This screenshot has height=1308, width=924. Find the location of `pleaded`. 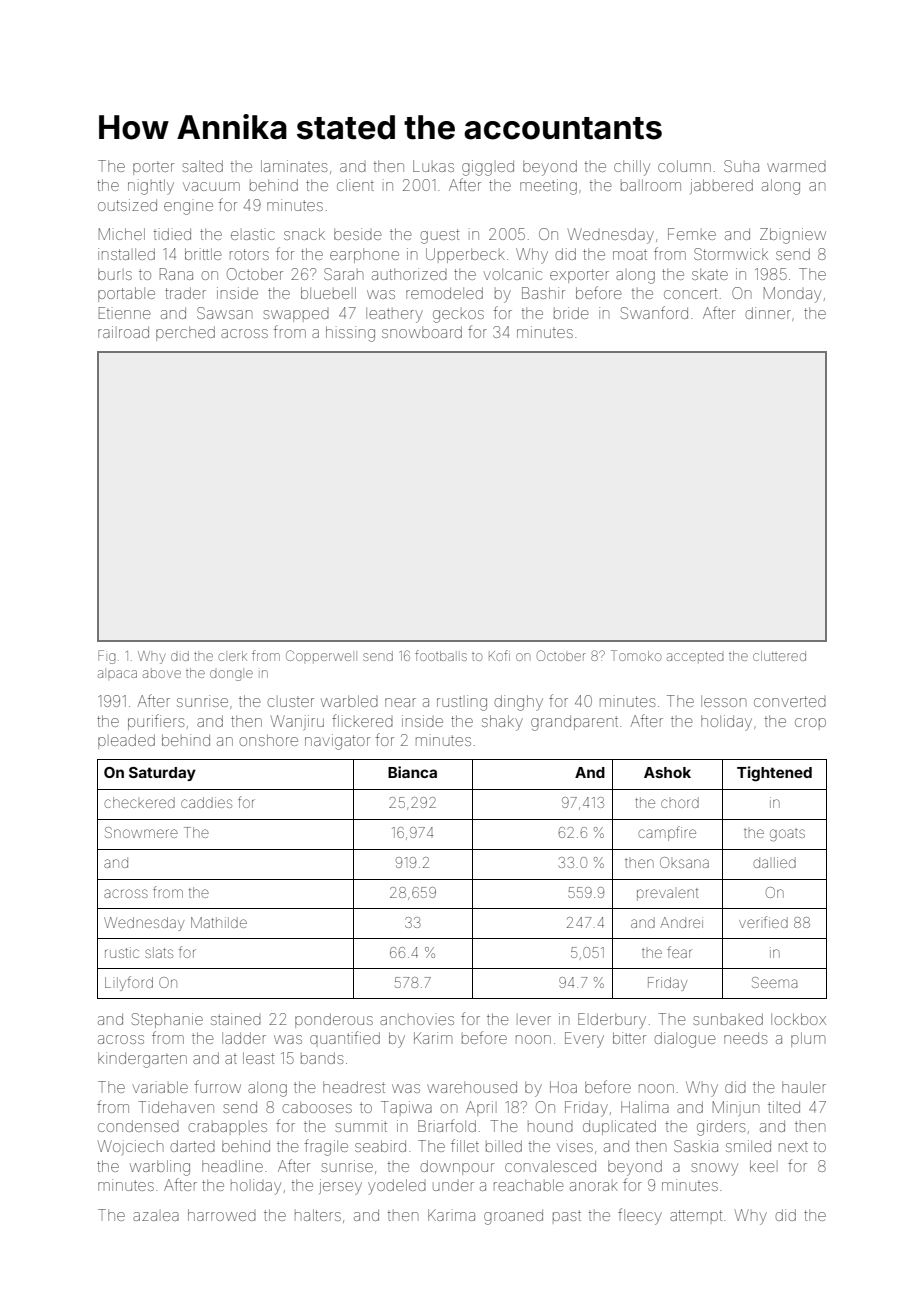

pleaded is located at coordinates (126, 741).
